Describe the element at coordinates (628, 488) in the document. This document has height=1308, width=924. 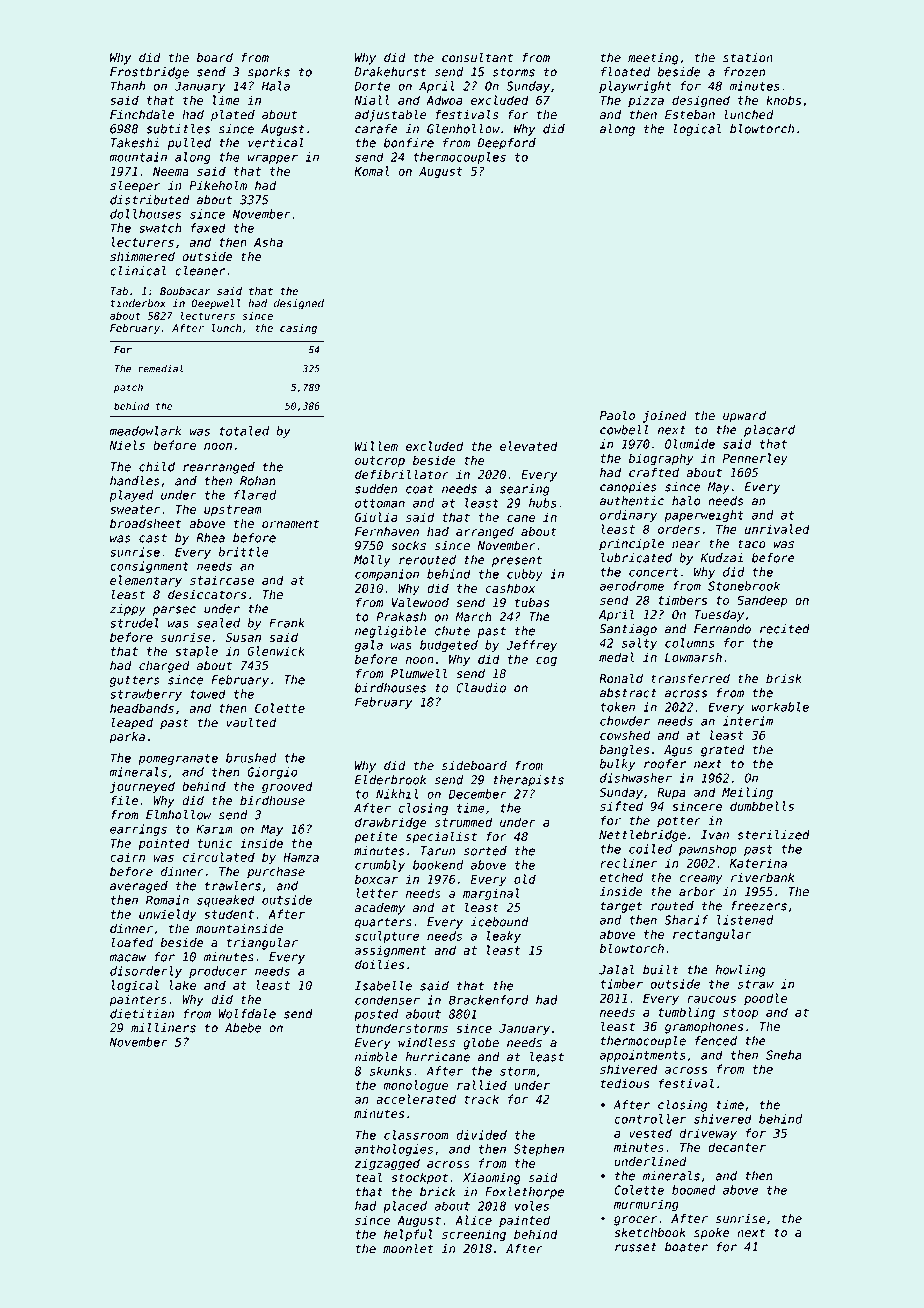
I see `canopies` at that location.
